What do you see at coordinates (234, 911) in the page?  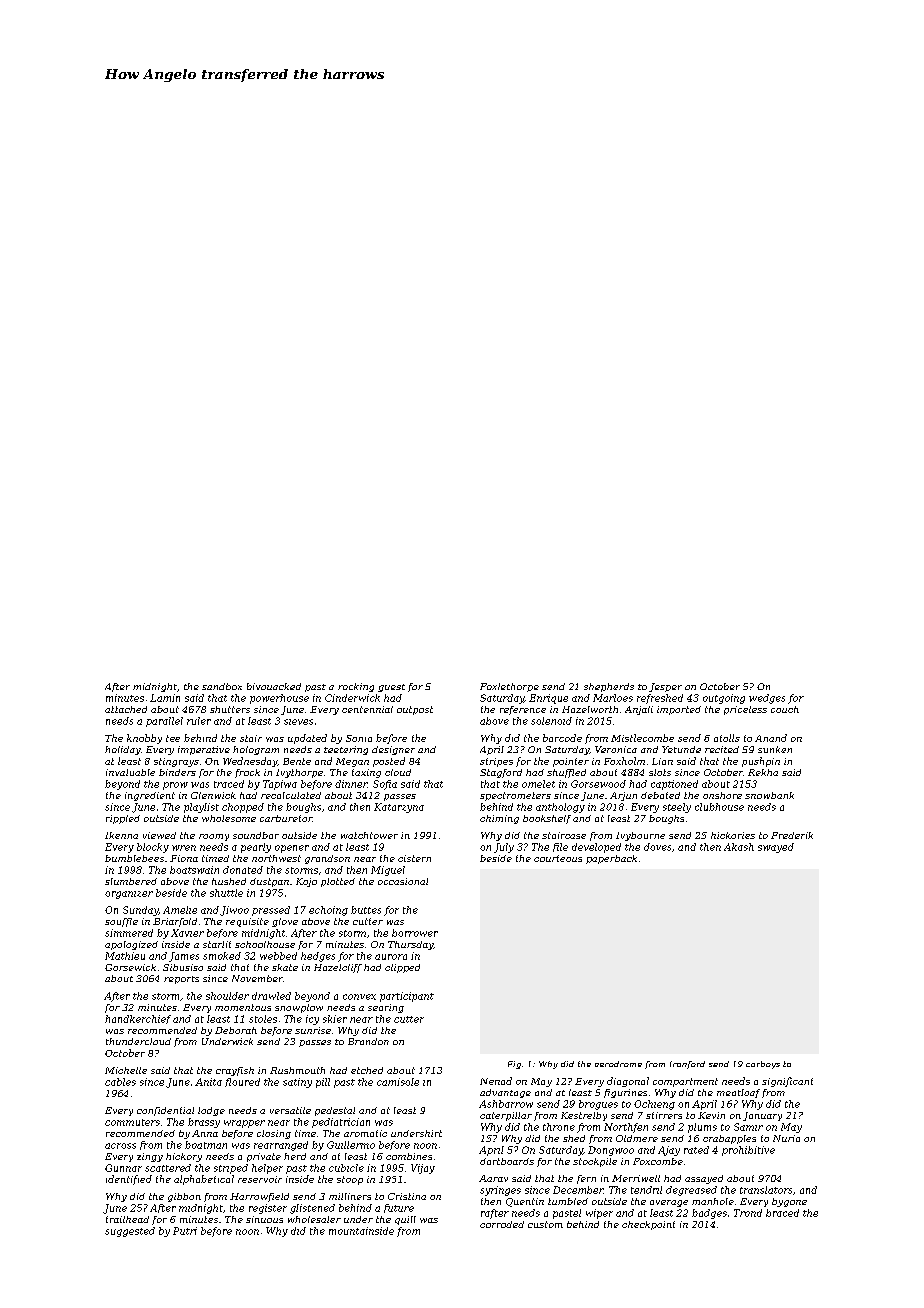 I see `Jiwoo` at bounding box center [234, 911].
